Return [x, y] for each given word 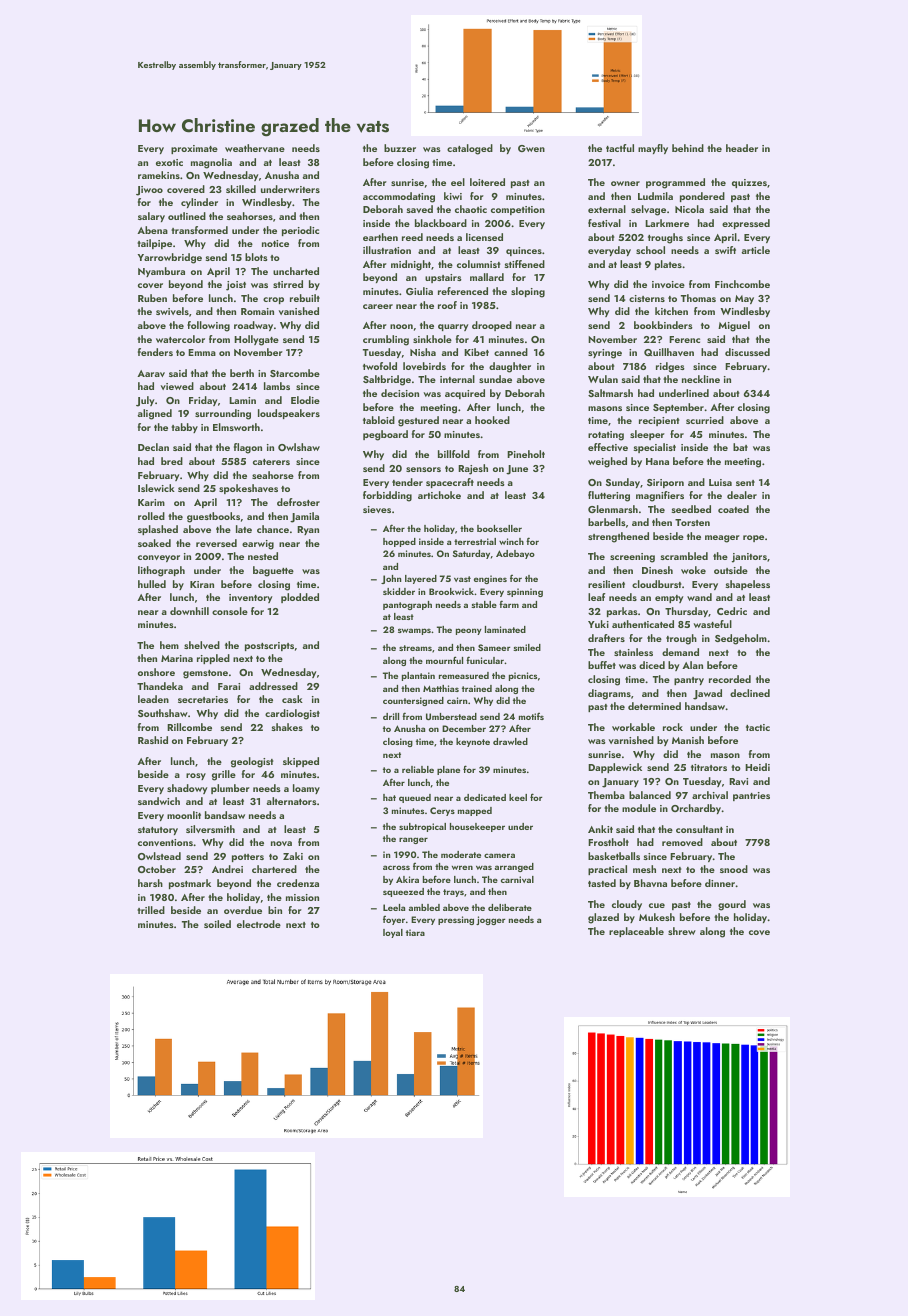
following [208, 326]
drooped [492, 326]
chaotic [471, 209]
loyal [393, 933]
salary [151, 217]
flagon [248, 448]
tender [407, 482]
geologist [252, 762]
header [742, 148]
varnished [631, 740]
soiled [217, 924]
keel [518, 797]
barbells [607, 522]
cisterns [647, 298]
